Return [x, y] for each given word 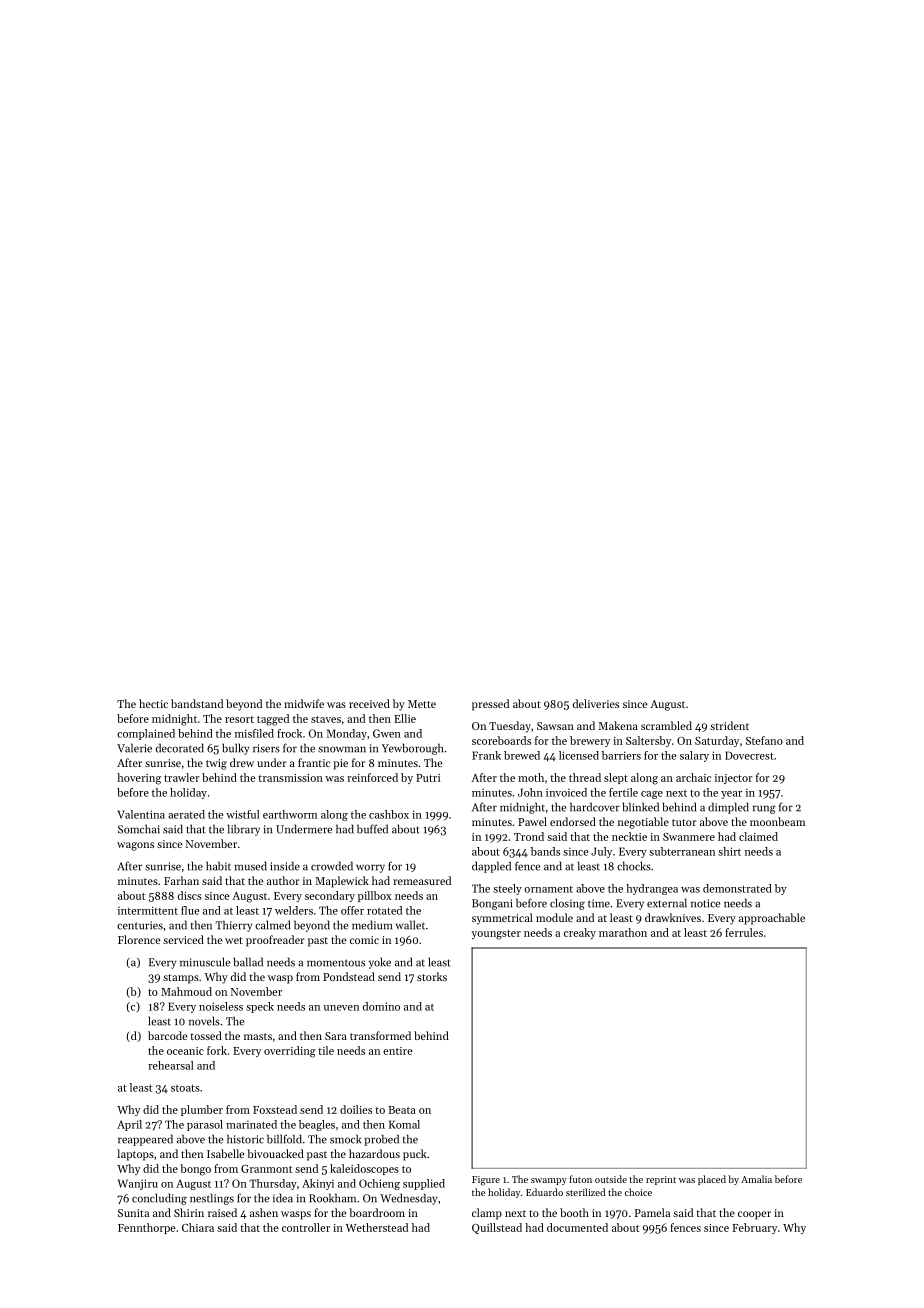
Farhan [181, 880]
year [731, 795]
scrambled [666, 725]
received [369, 703]
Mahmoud [186, 991]
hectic [153, 703]
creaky [580, 933]
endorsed [573, 821]
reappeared [145, 1140]
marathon [623, 932]
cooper [754, 1215]
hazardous [374, 1153]
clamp [487, 1214]
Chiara [198, 1227]
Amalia [756, 1179]
